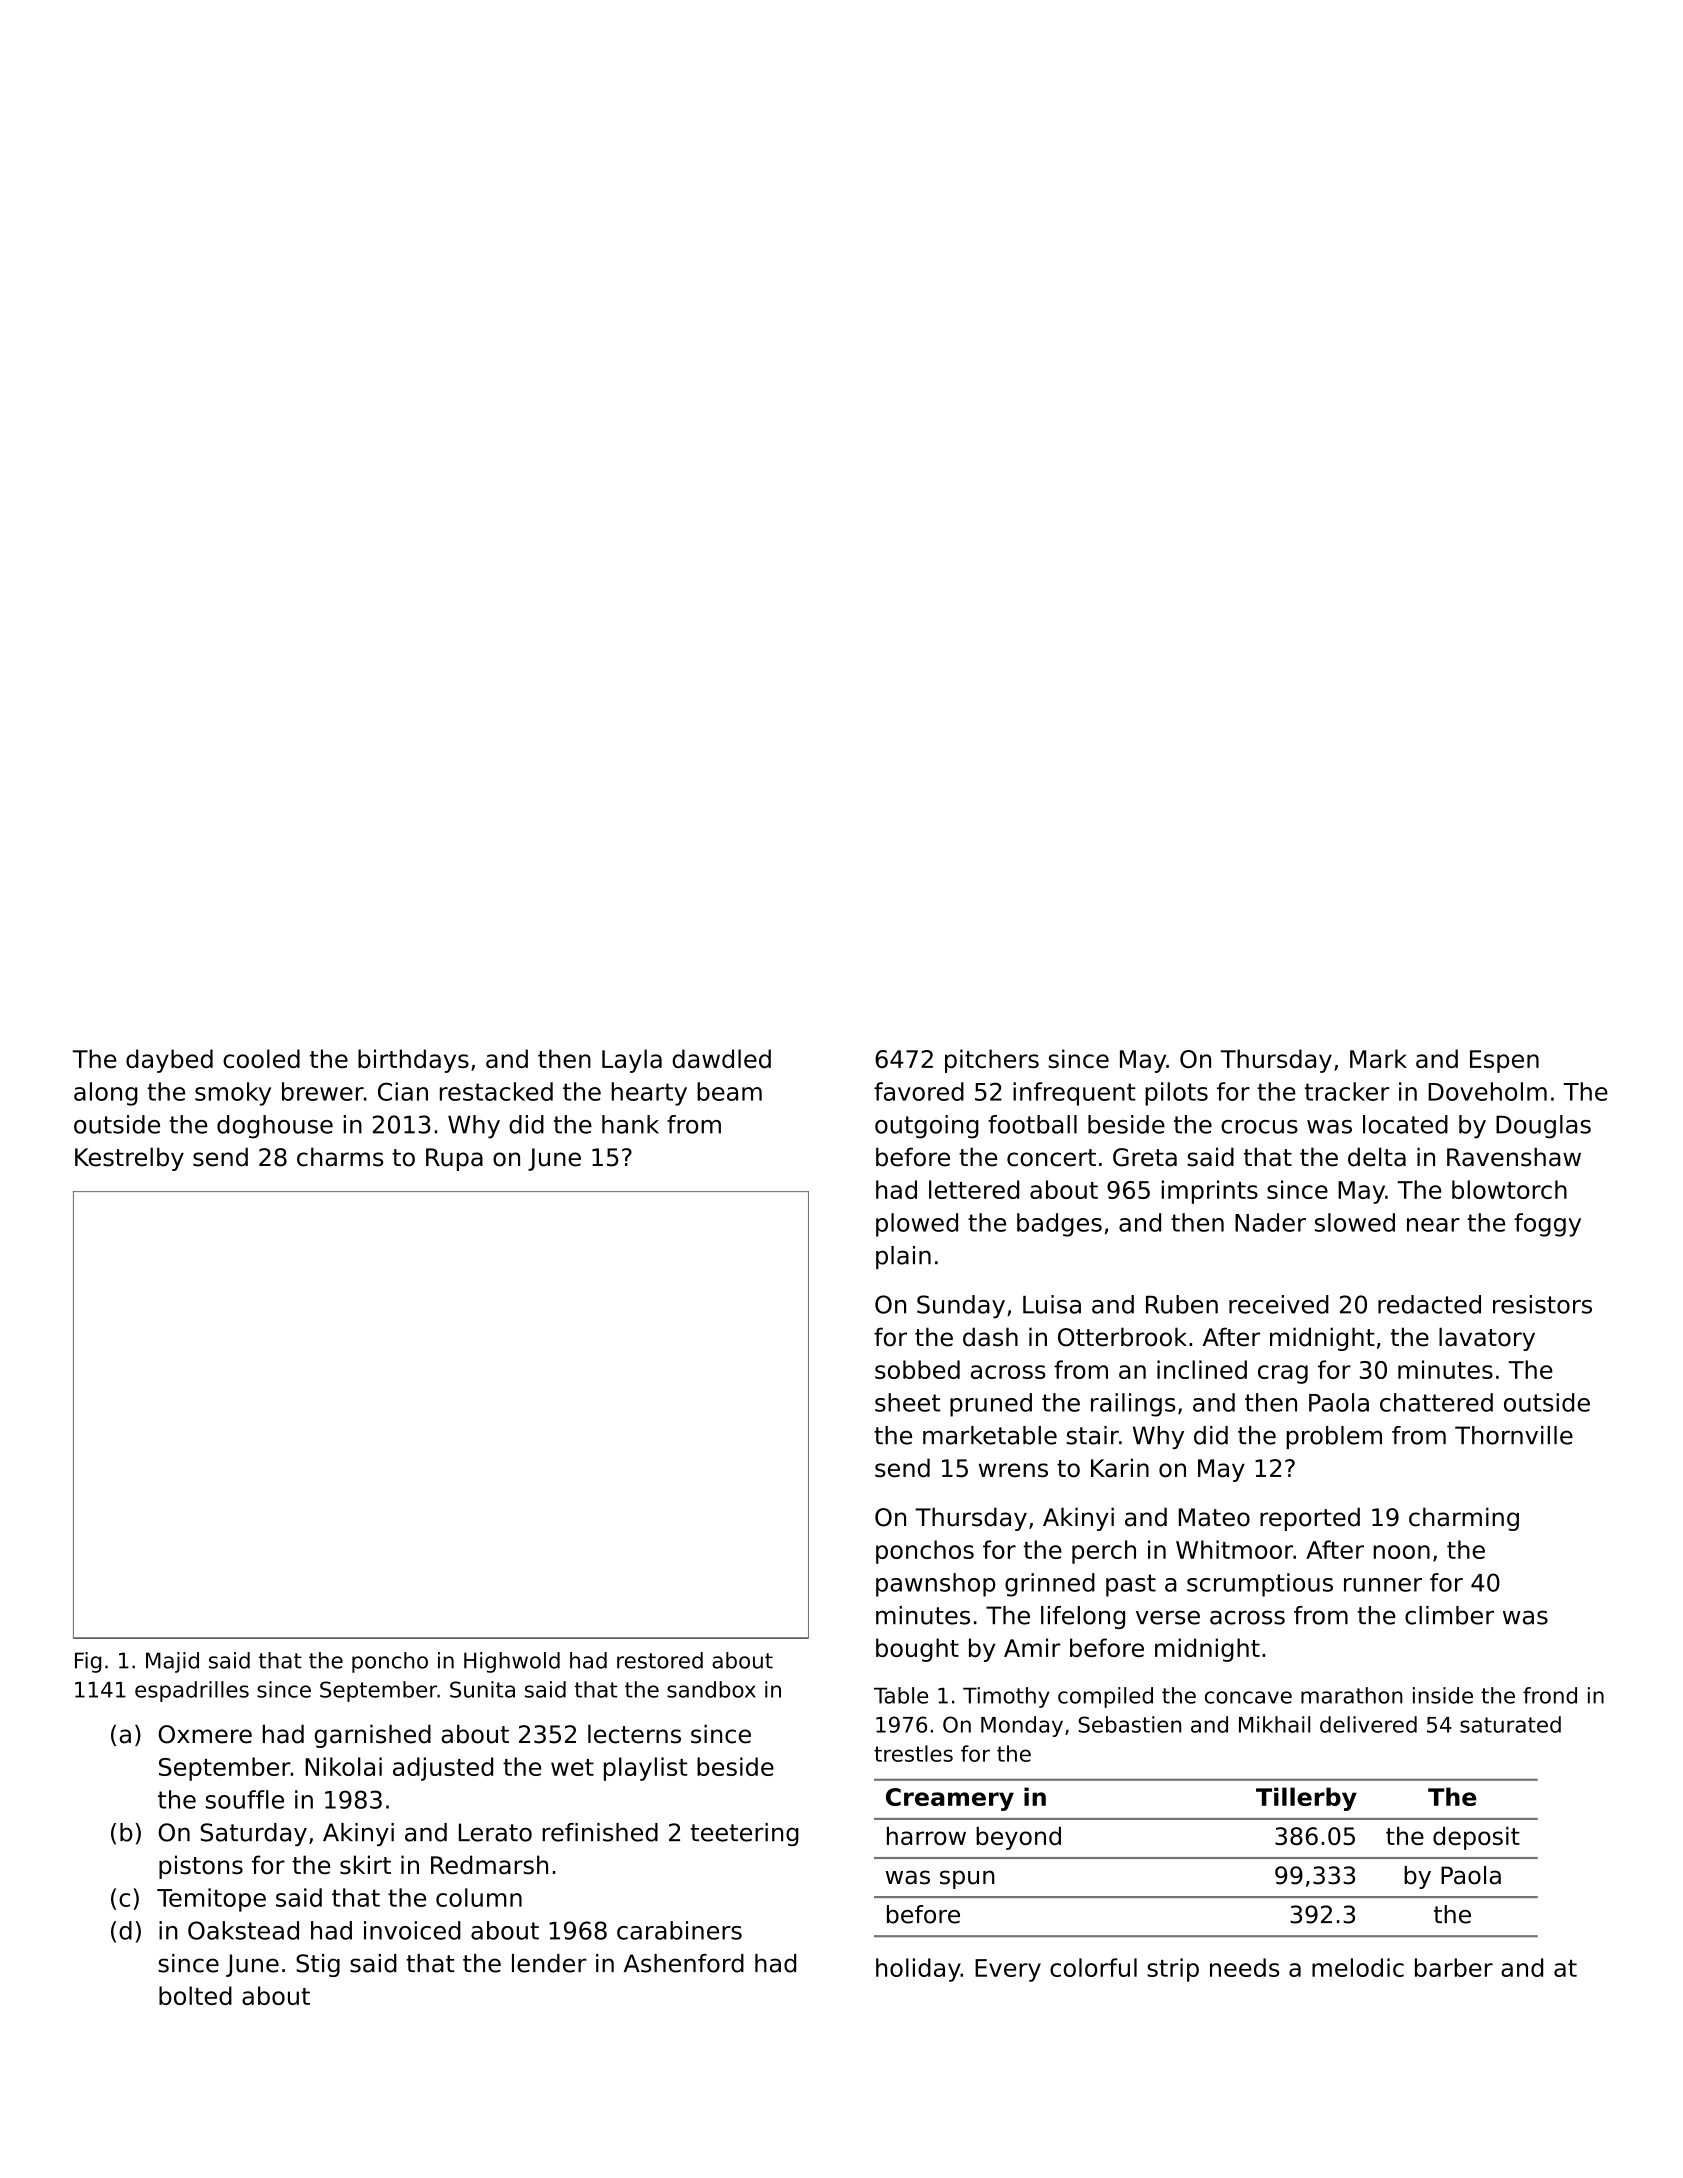 The image size is (1683, 2178). What do you see at coordinates (990, 1337) in the image?
I see `dash` at bounding box center [990, 1337].
